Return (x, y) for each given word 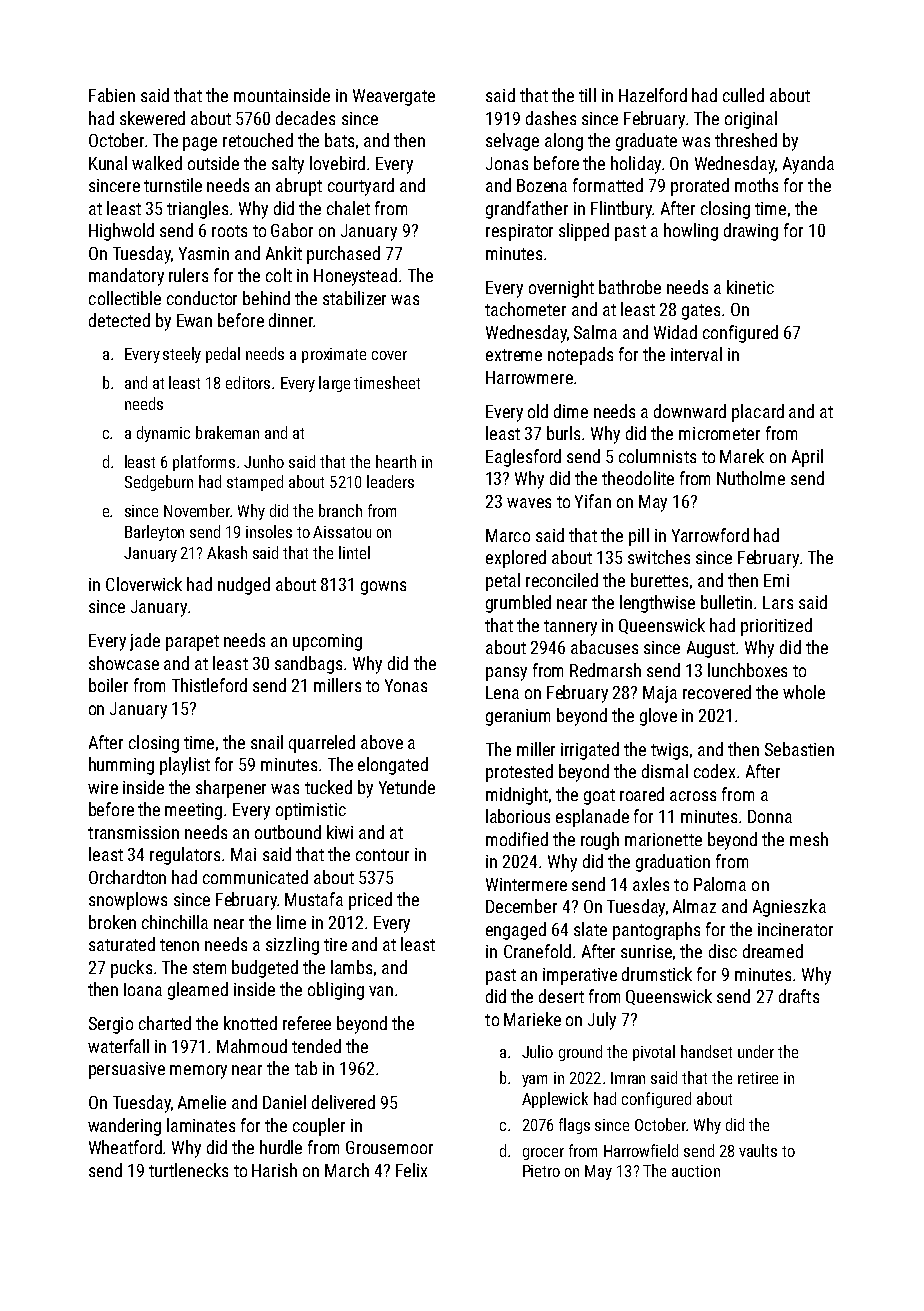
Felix (411, 1170)
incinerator (795, 929)
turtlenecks (188, 1170)
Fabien (112, 95)
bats (339, 140)
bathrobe (630, 287)
